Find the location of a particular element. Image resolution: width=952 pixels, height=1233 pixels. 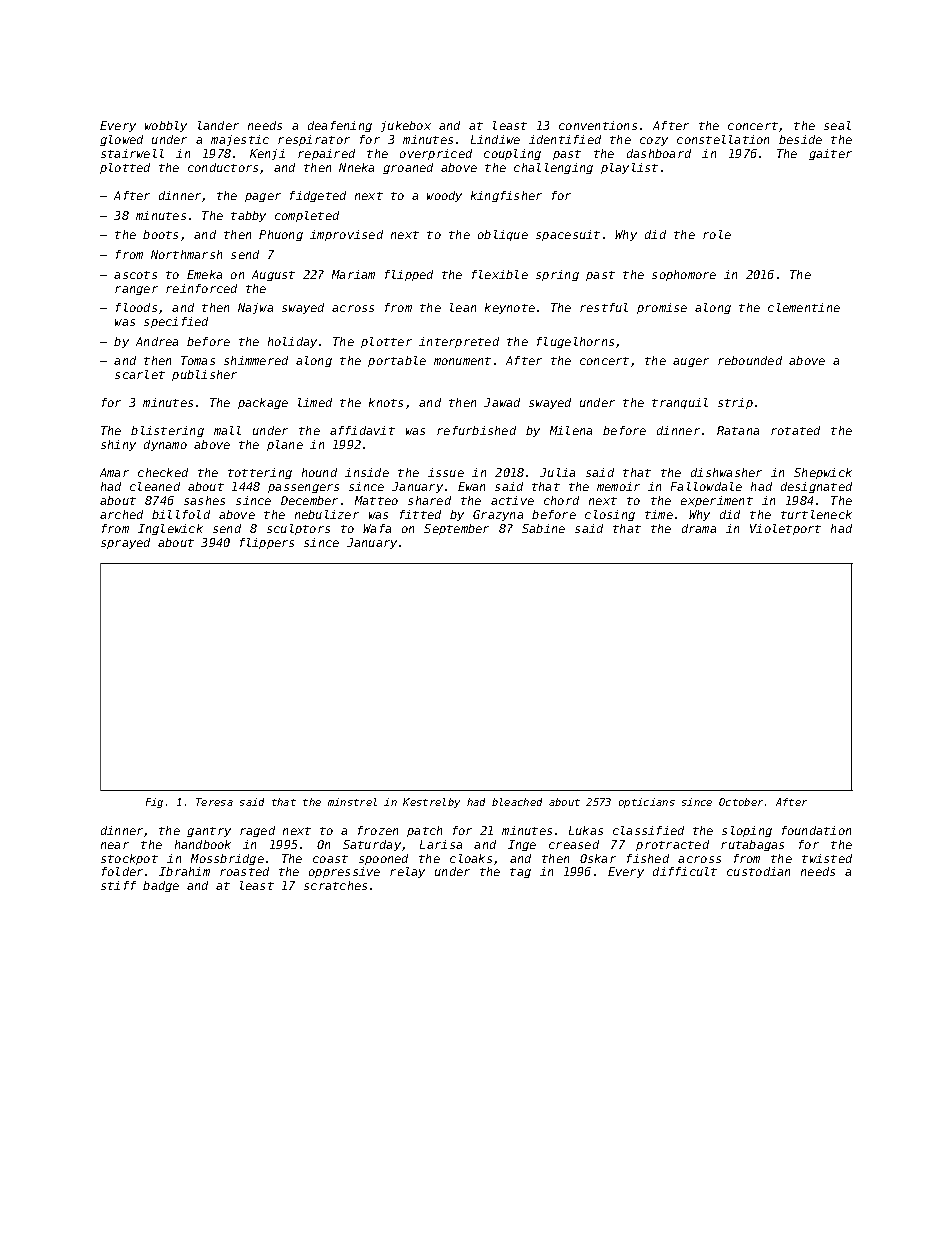

sprayed is located at coordinates (125, 543).
